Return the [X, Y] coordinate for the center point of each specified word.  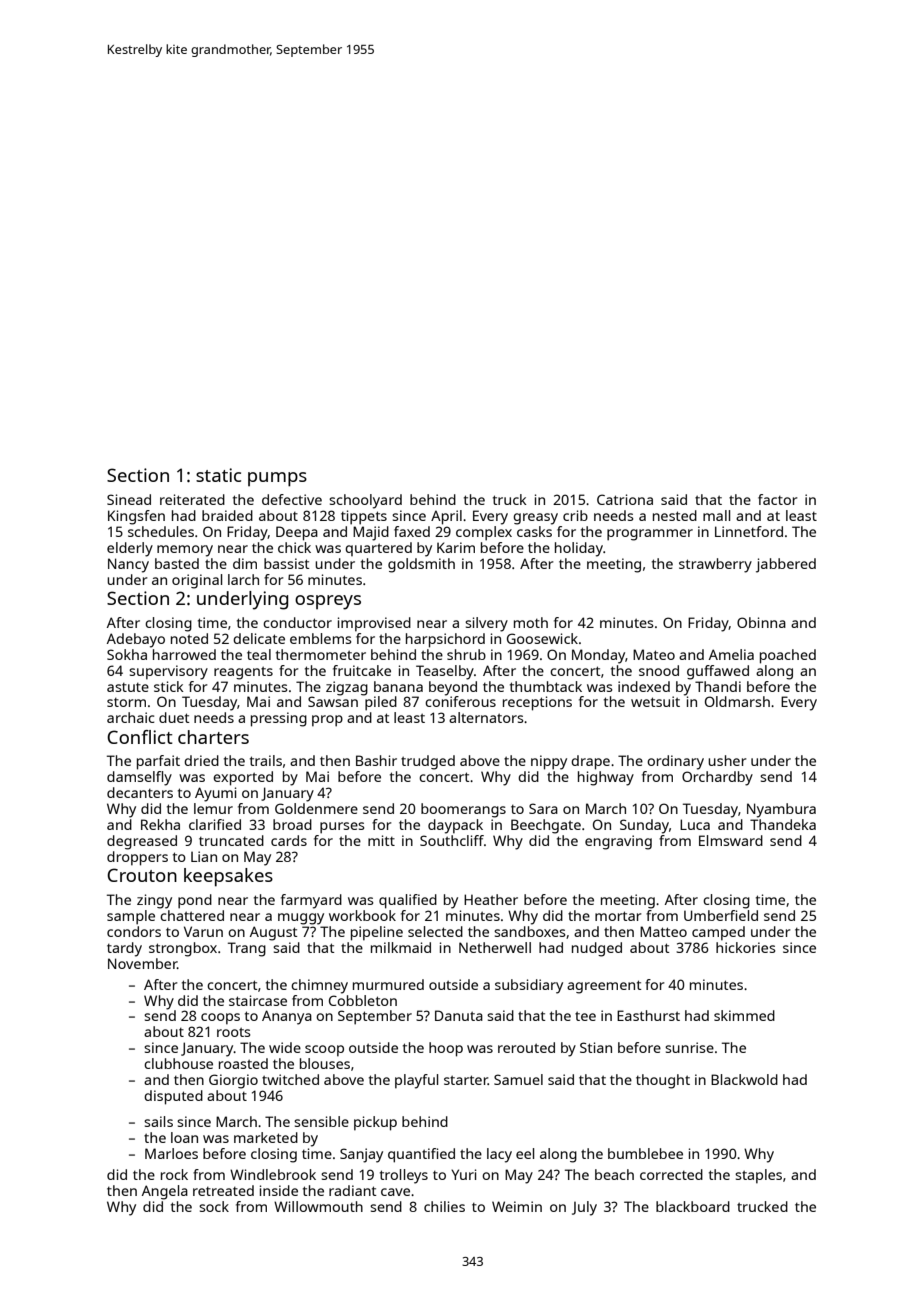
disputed [173, 1097]
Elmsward [731, 840]
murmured [388, 984]
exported [243, 778]
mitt [381, 840]
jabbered [786, 565]
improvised [374, 624]
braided [227, 515]
